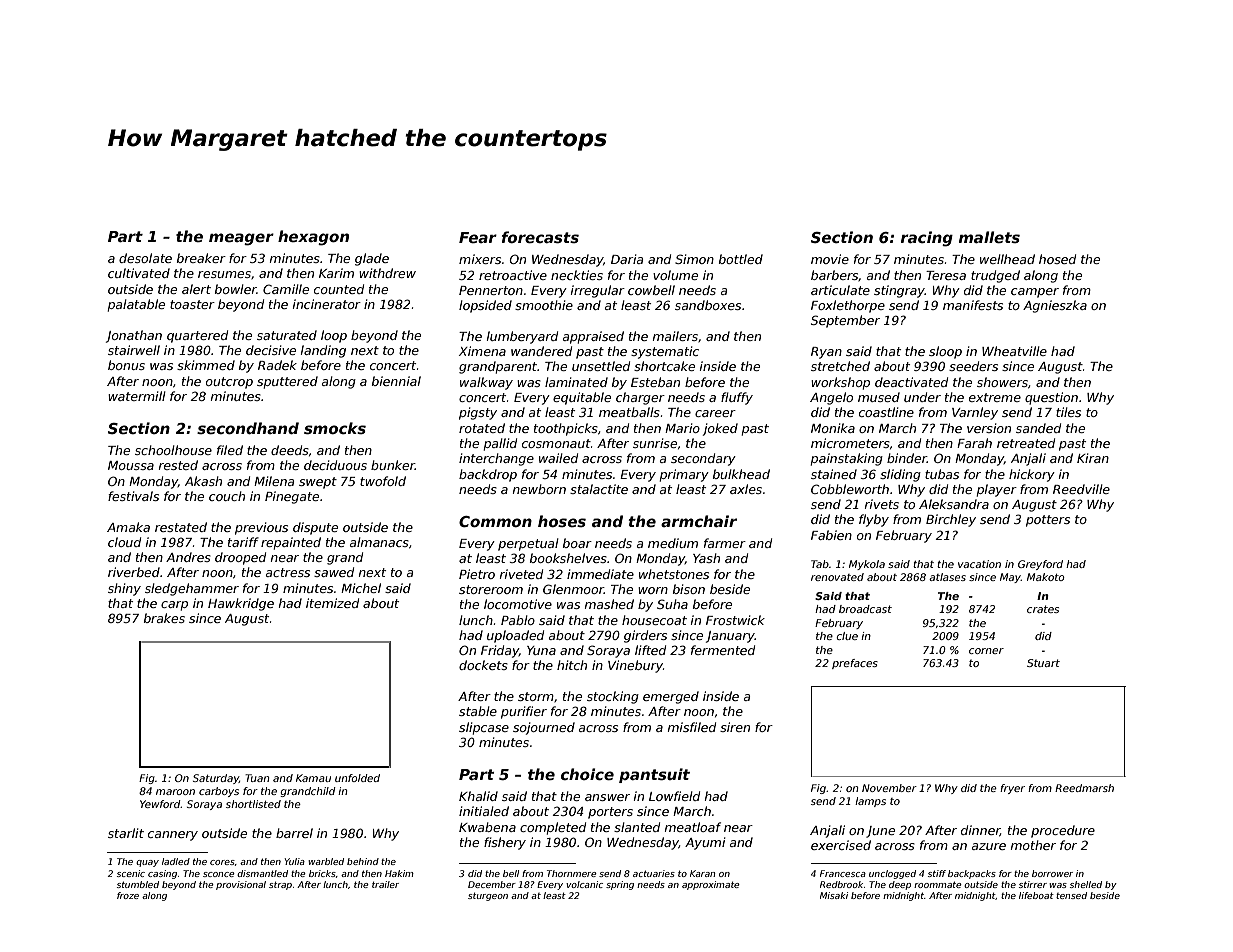  What do you see at coordinates (488, 896) in the screenshot?
I see `sturgeon` at bounding box center [488, 896].
